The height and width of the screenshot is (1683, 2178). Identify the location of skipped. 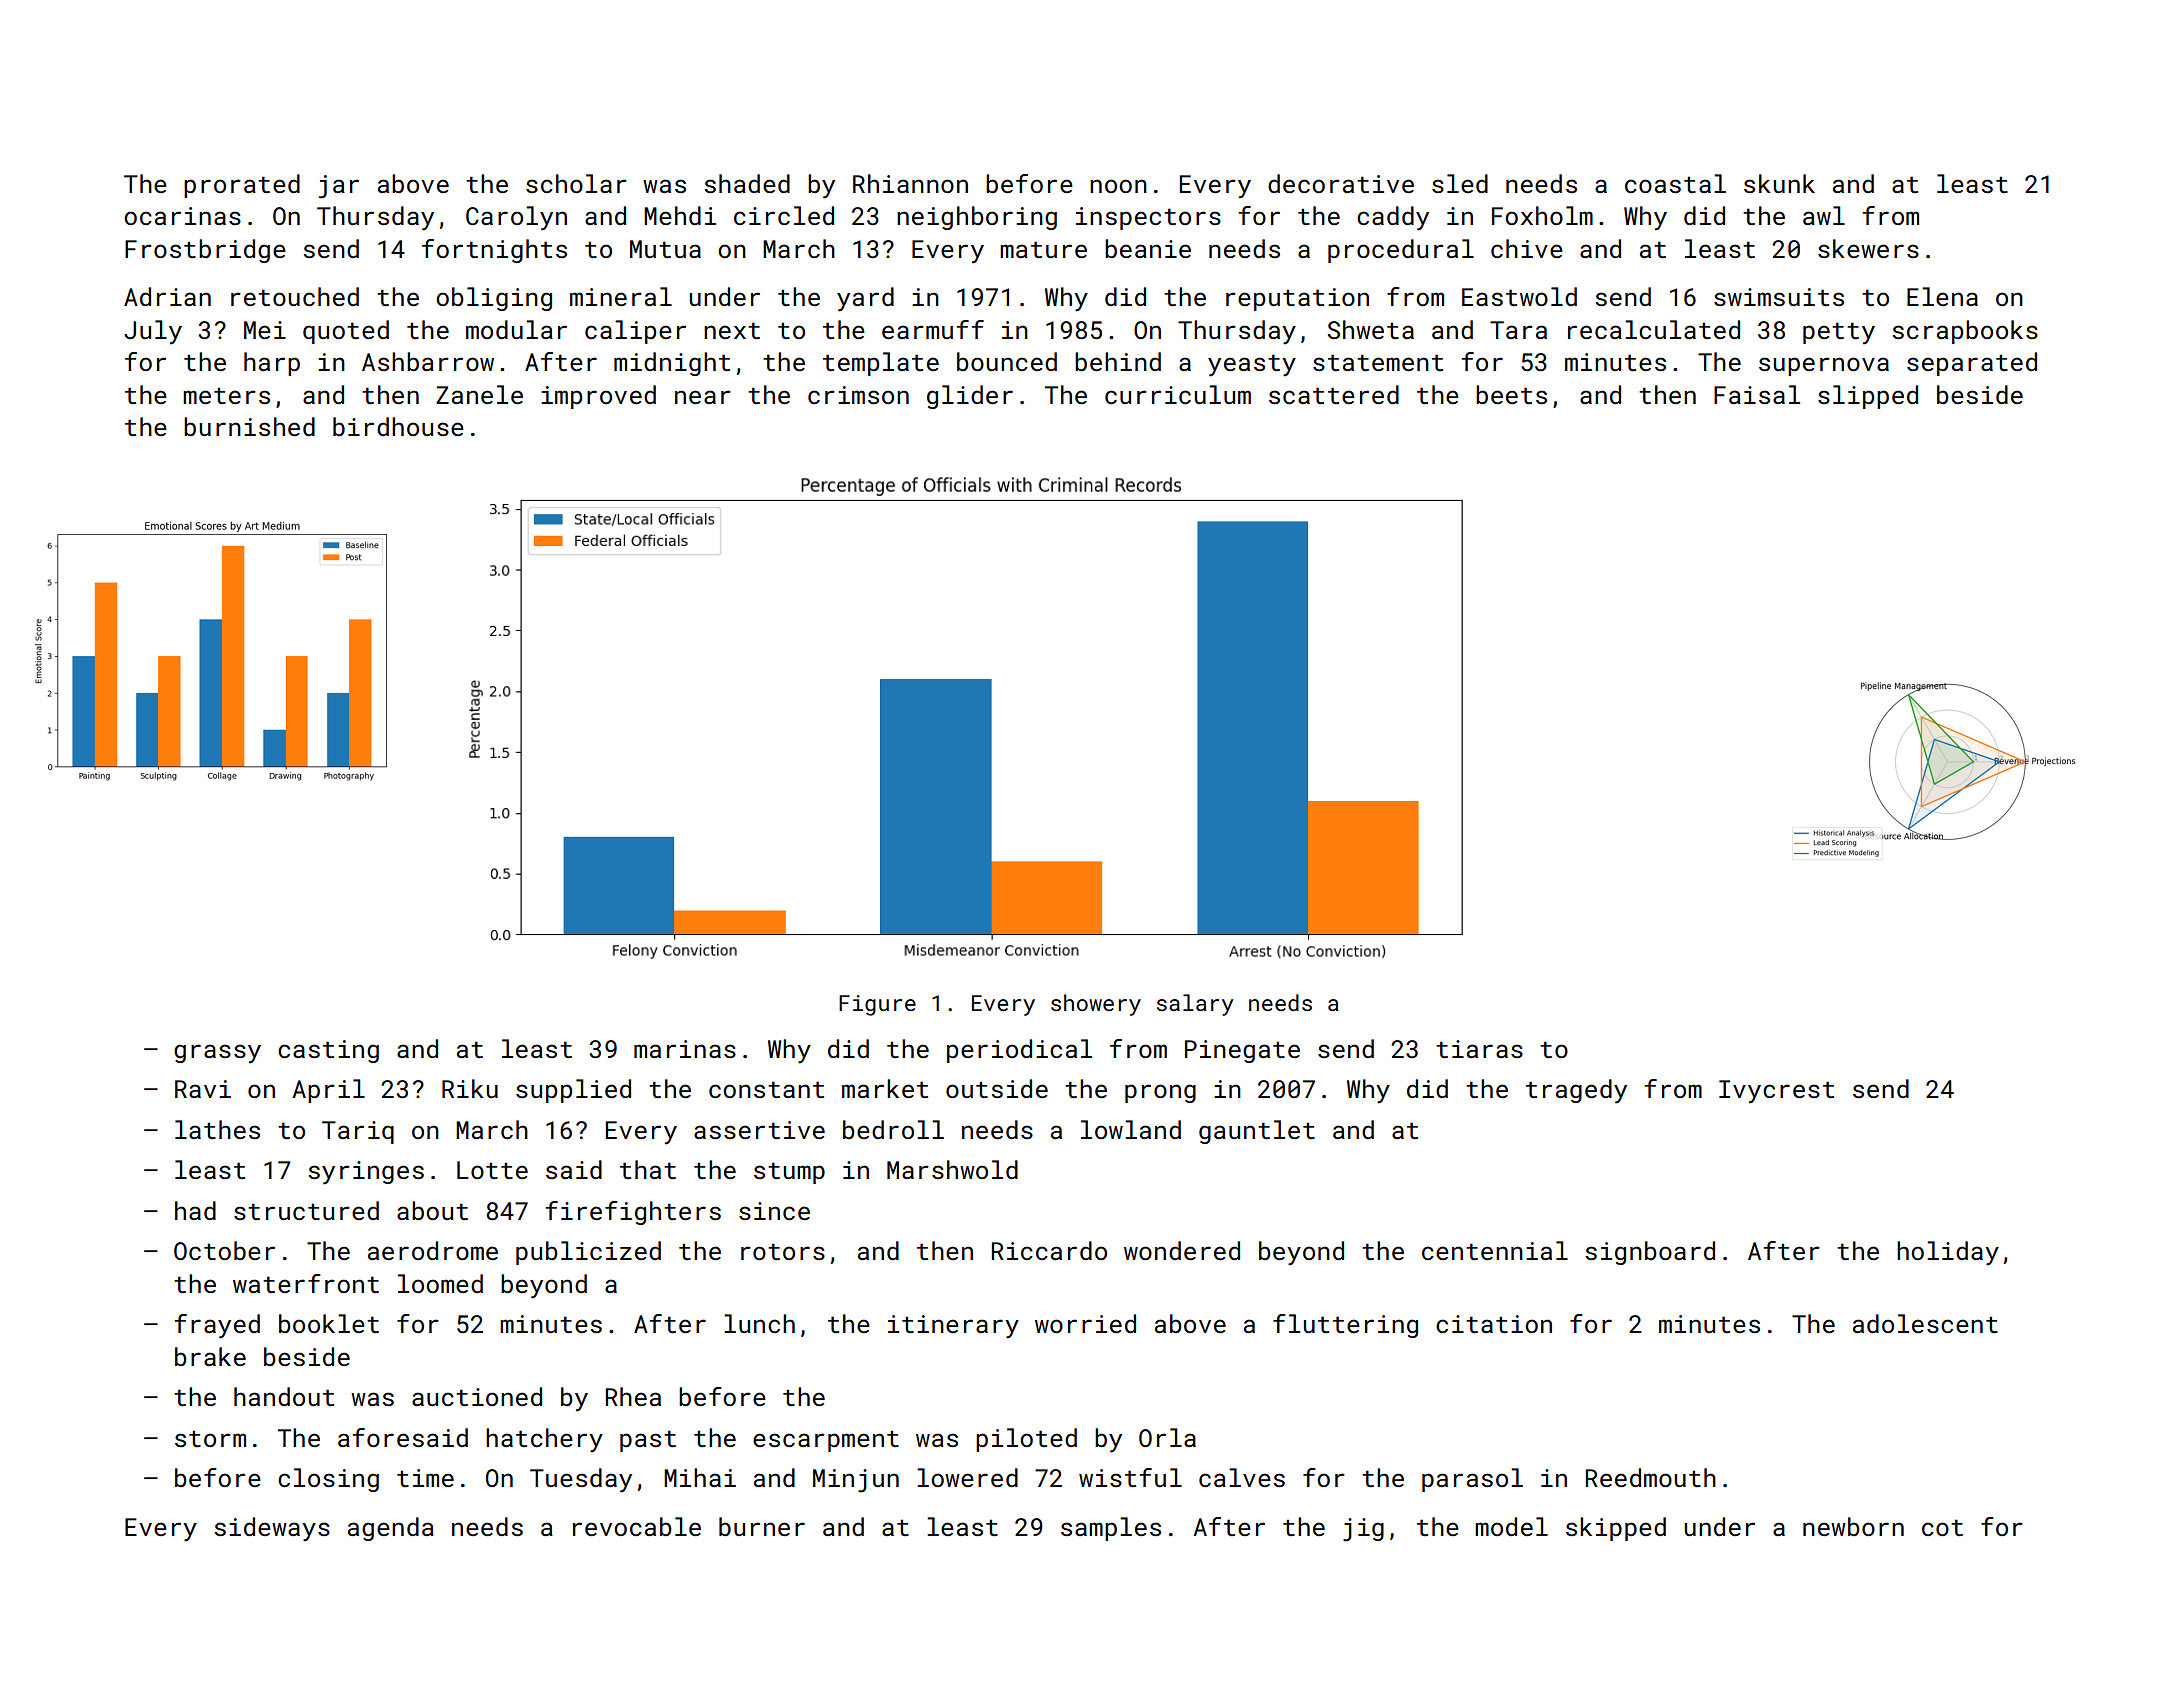
(1616, 1529).
